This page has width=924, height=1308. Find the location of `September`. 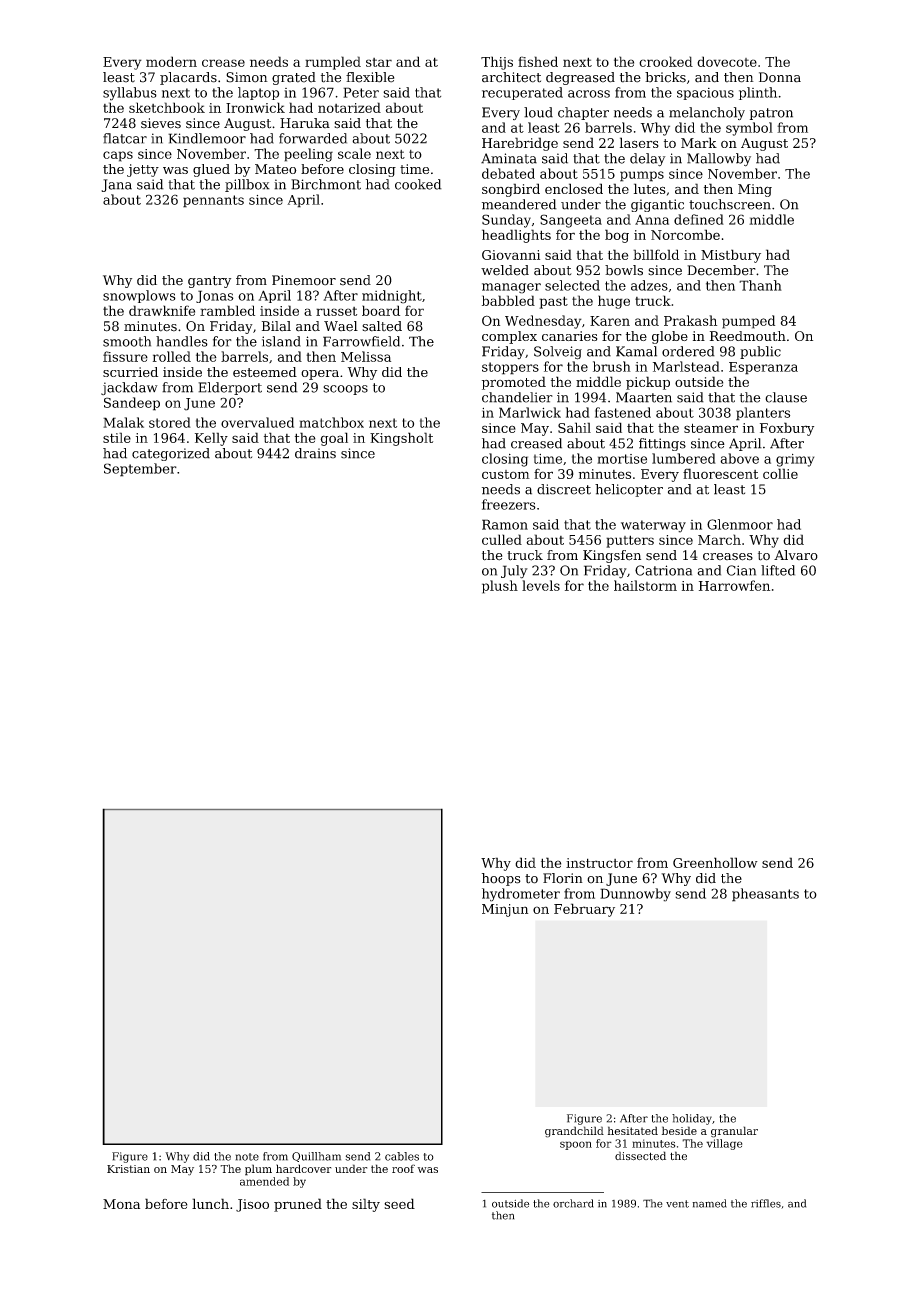

September is located at coordinates (140, 470).
